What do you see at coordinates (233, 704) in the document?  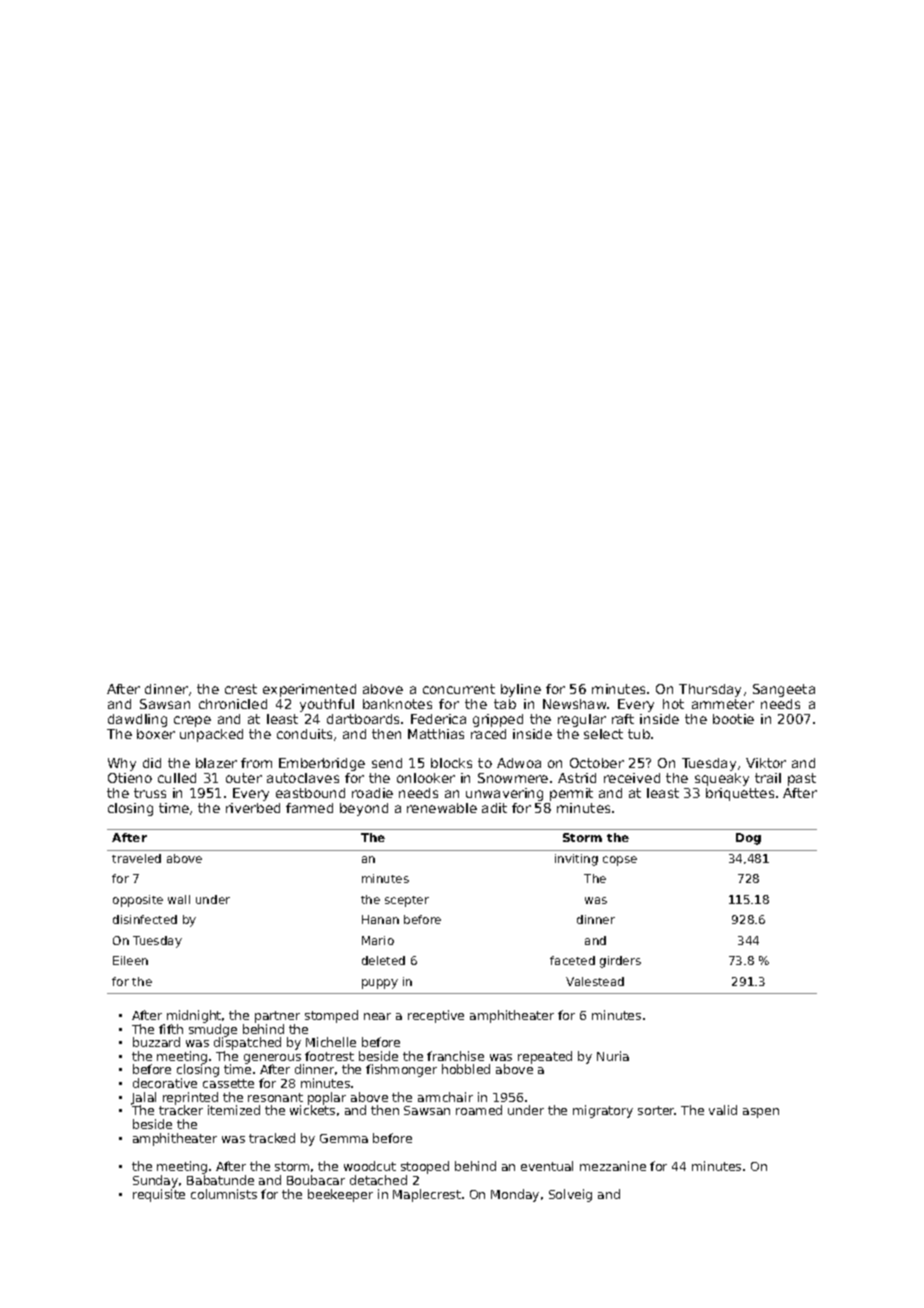 I see `chronicled` at bounding box center [233, 704].
